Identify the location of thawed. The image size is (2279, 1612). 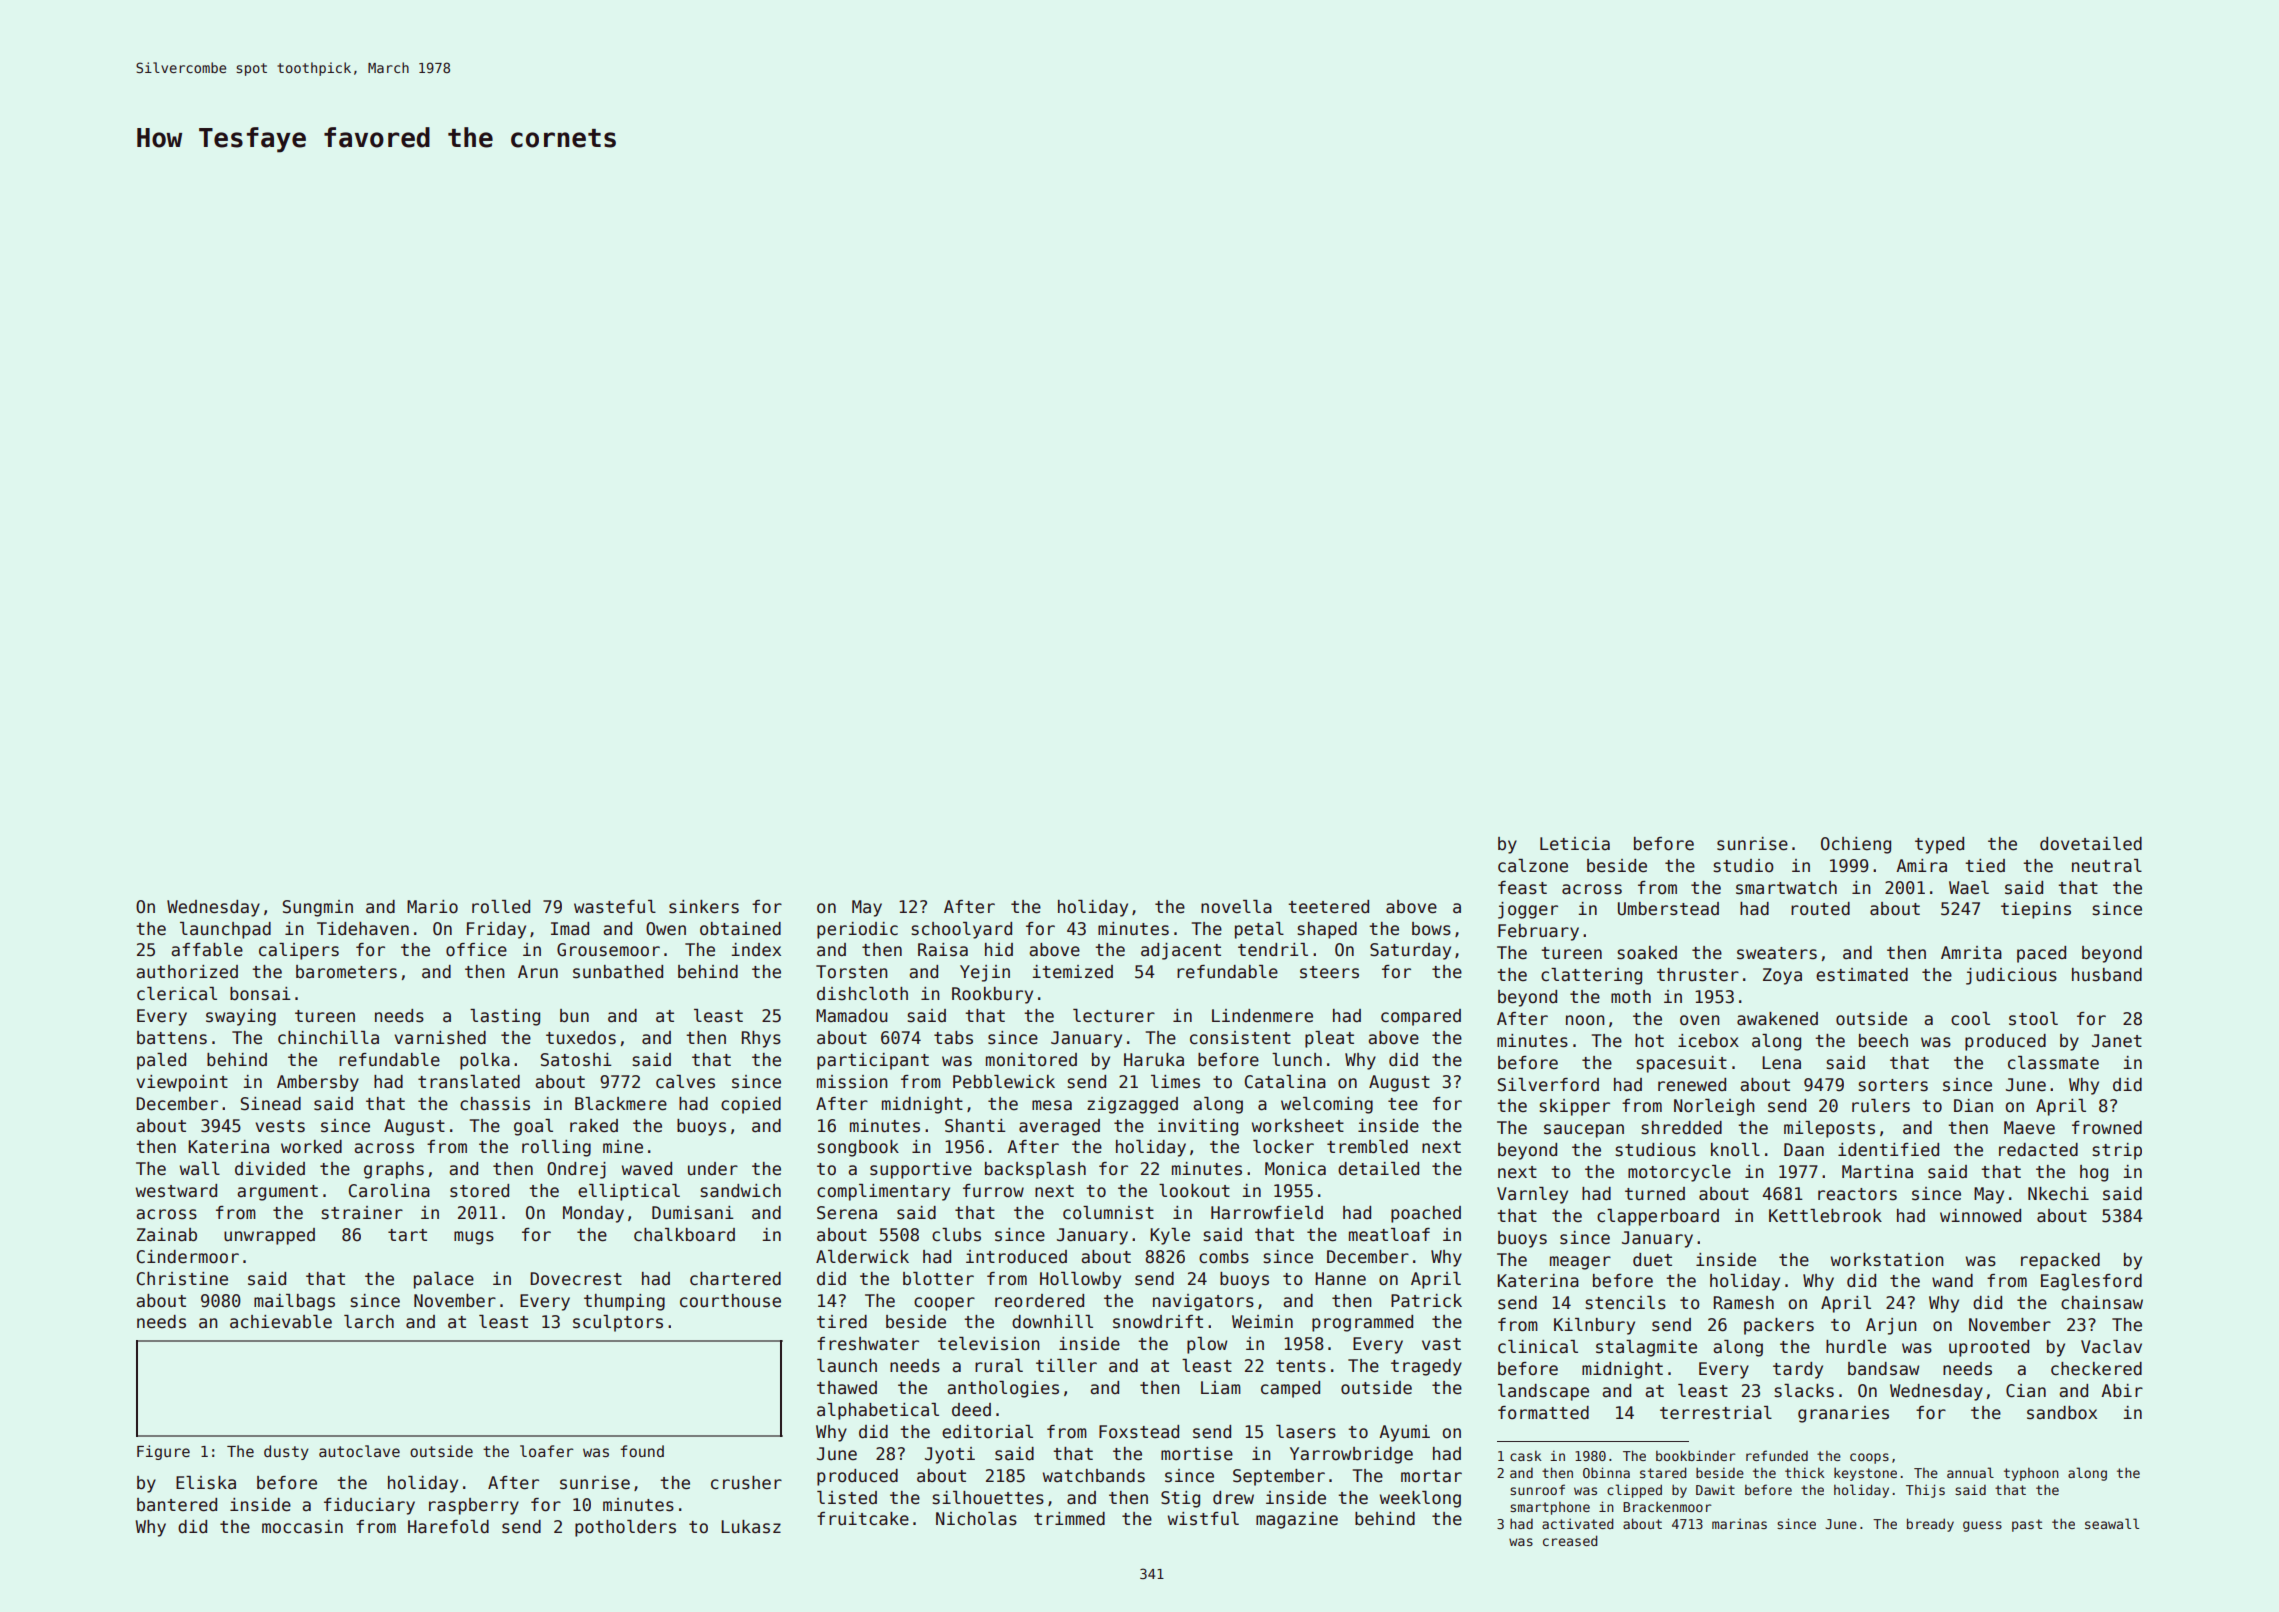
(847, 1388).
